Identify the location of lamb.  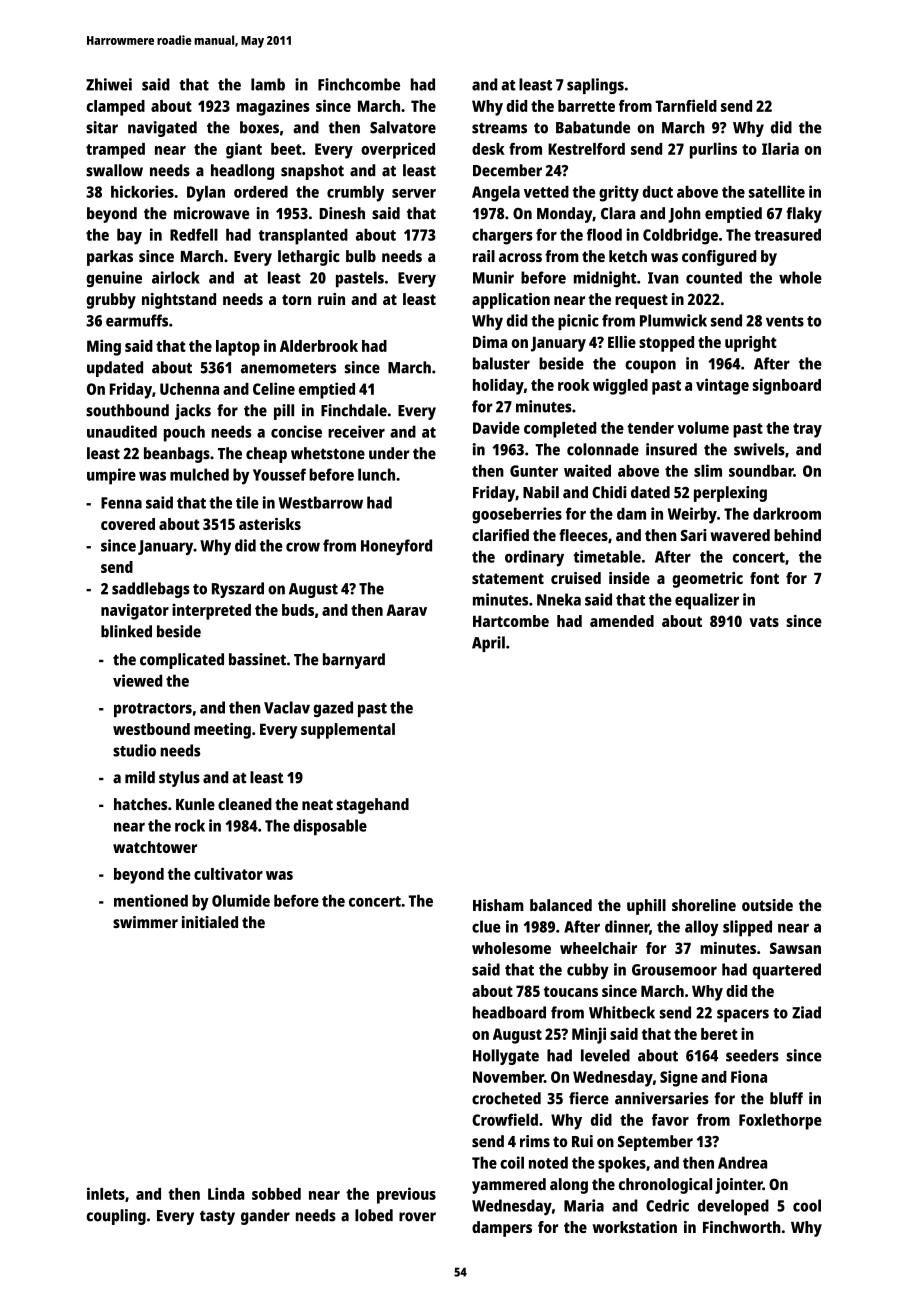
(268, 84).
